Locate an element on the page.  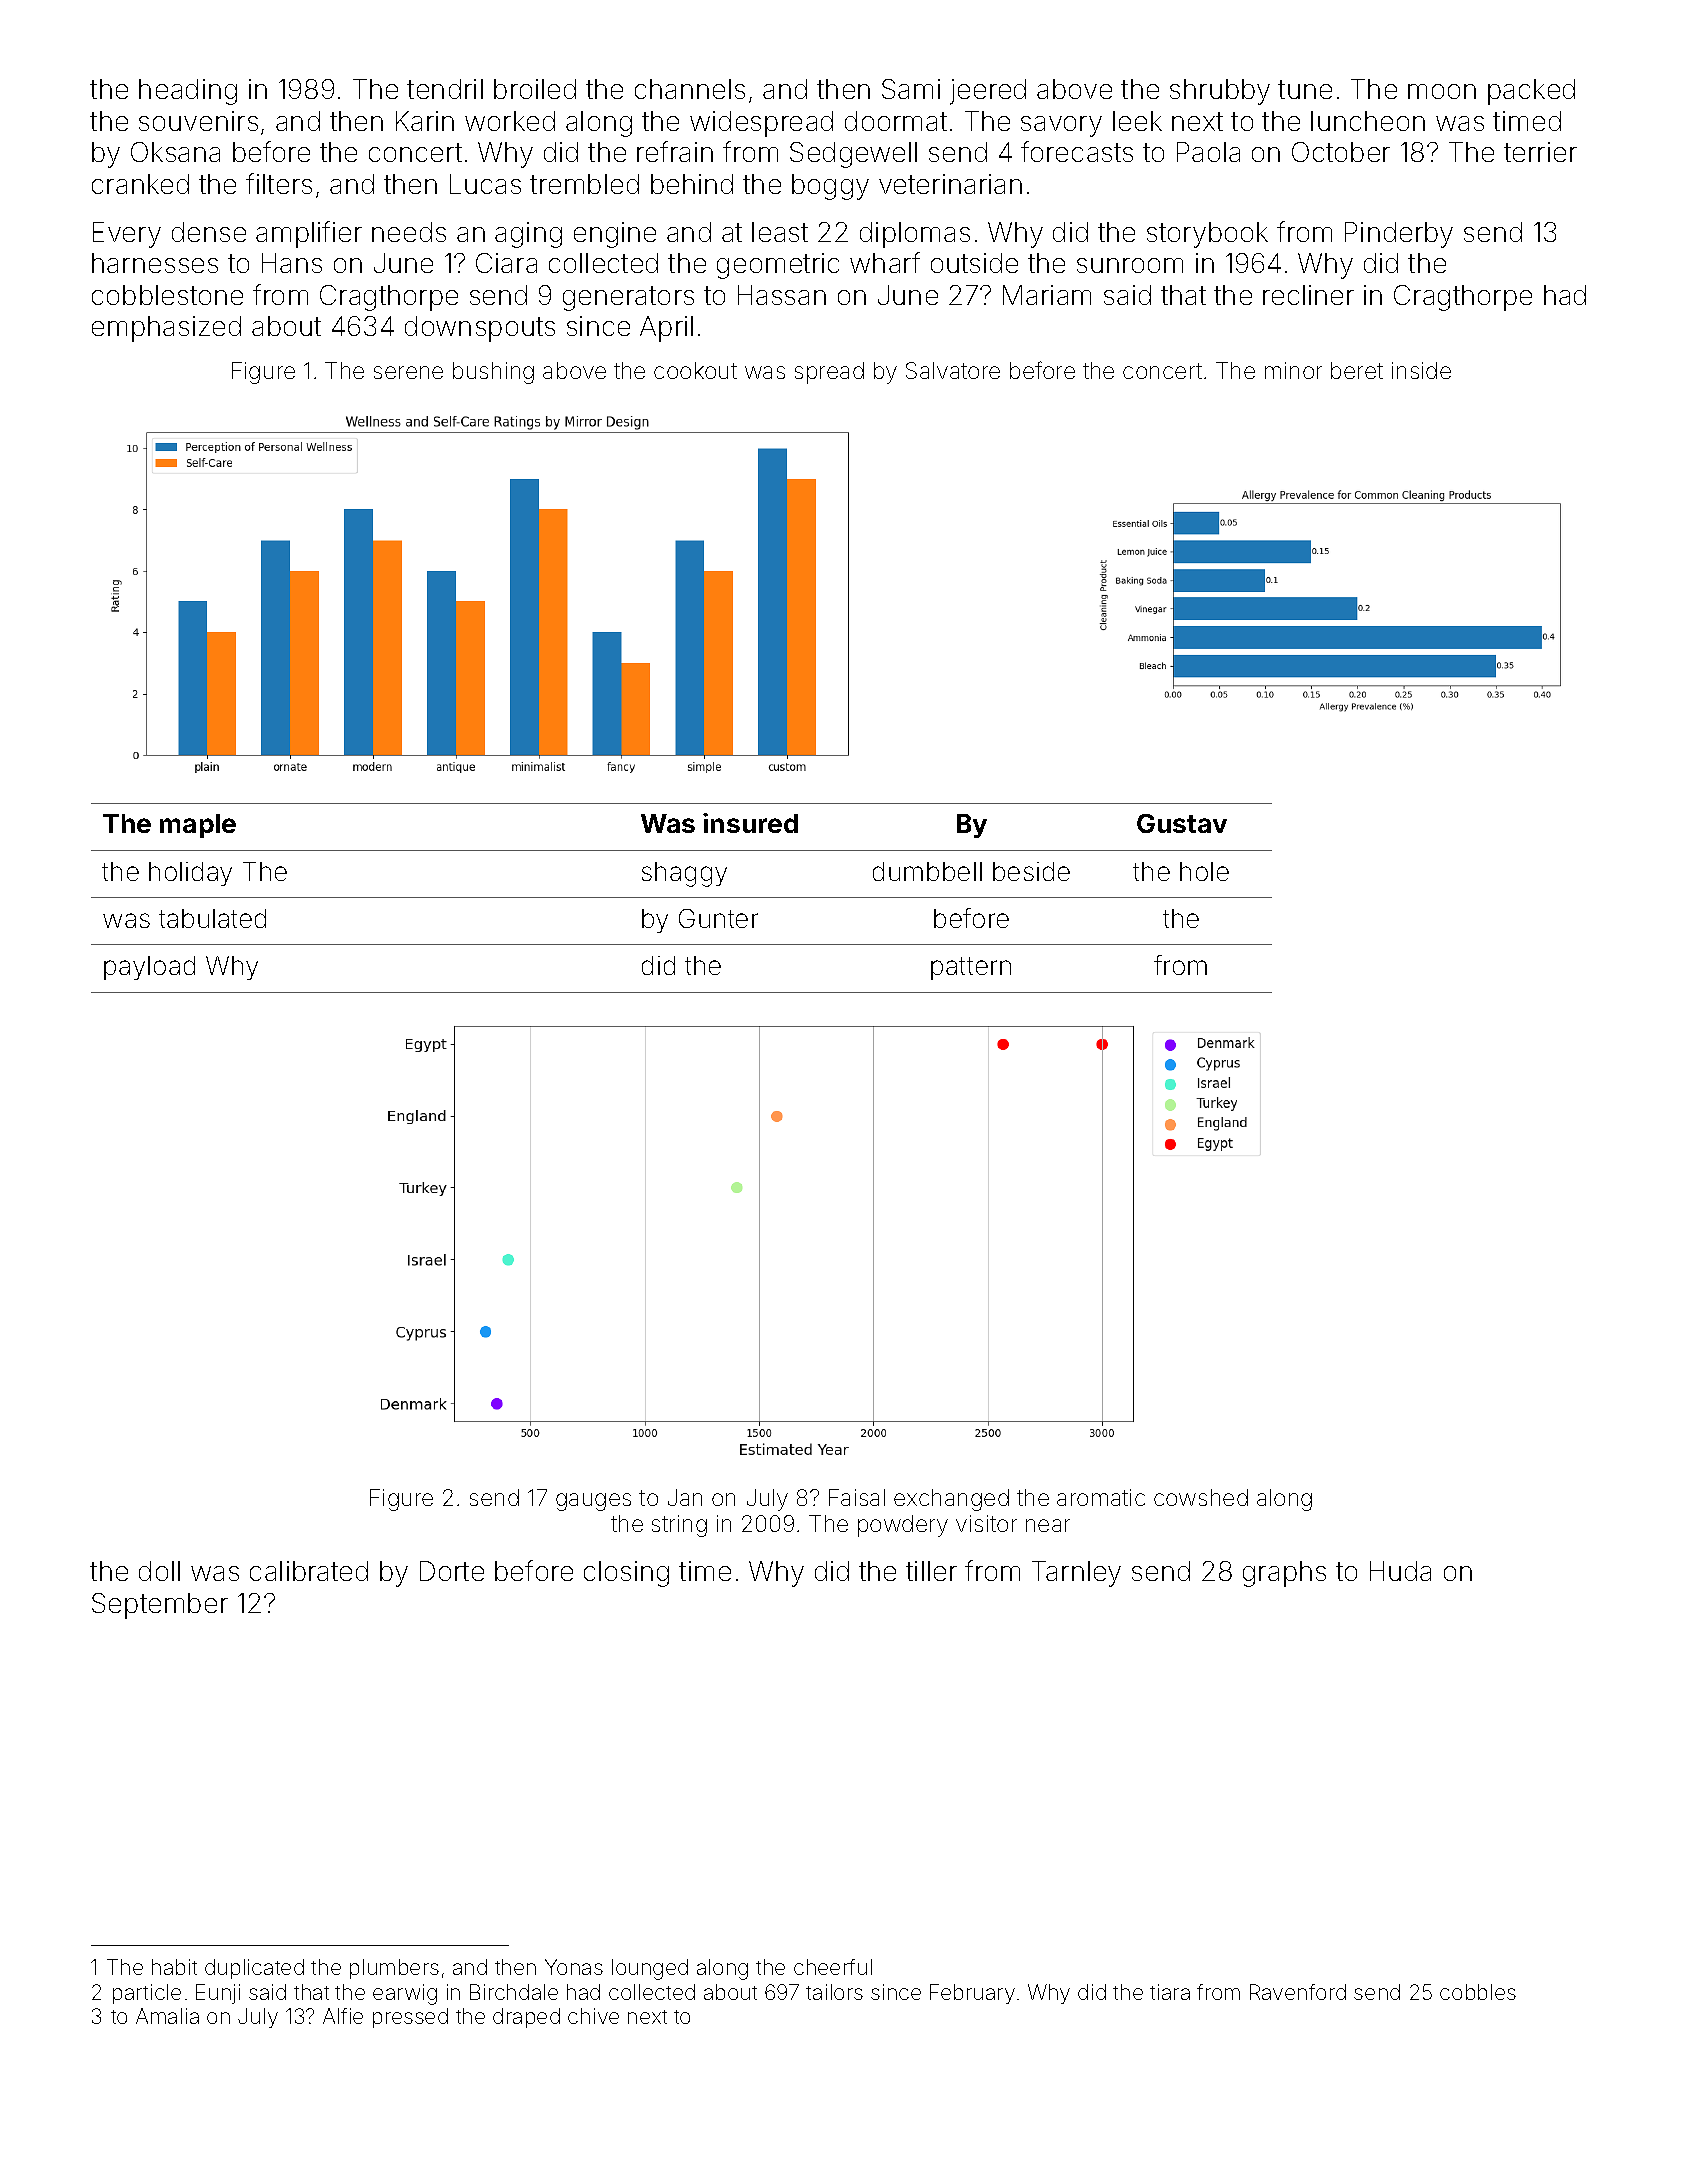
Eunji is located at coordinates (218, 1994).
